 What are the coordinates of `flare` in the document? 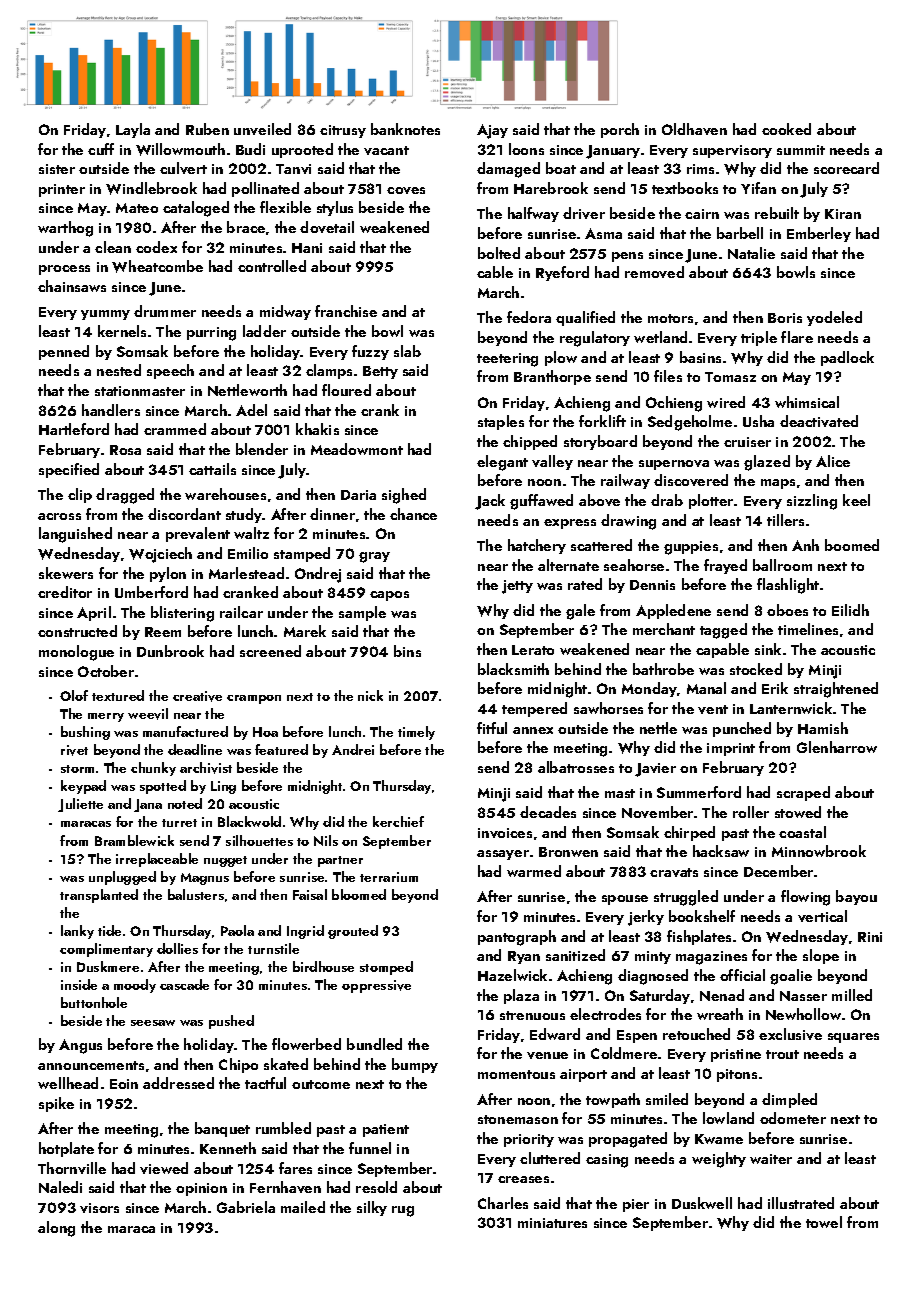 It's located at (797, 337).
